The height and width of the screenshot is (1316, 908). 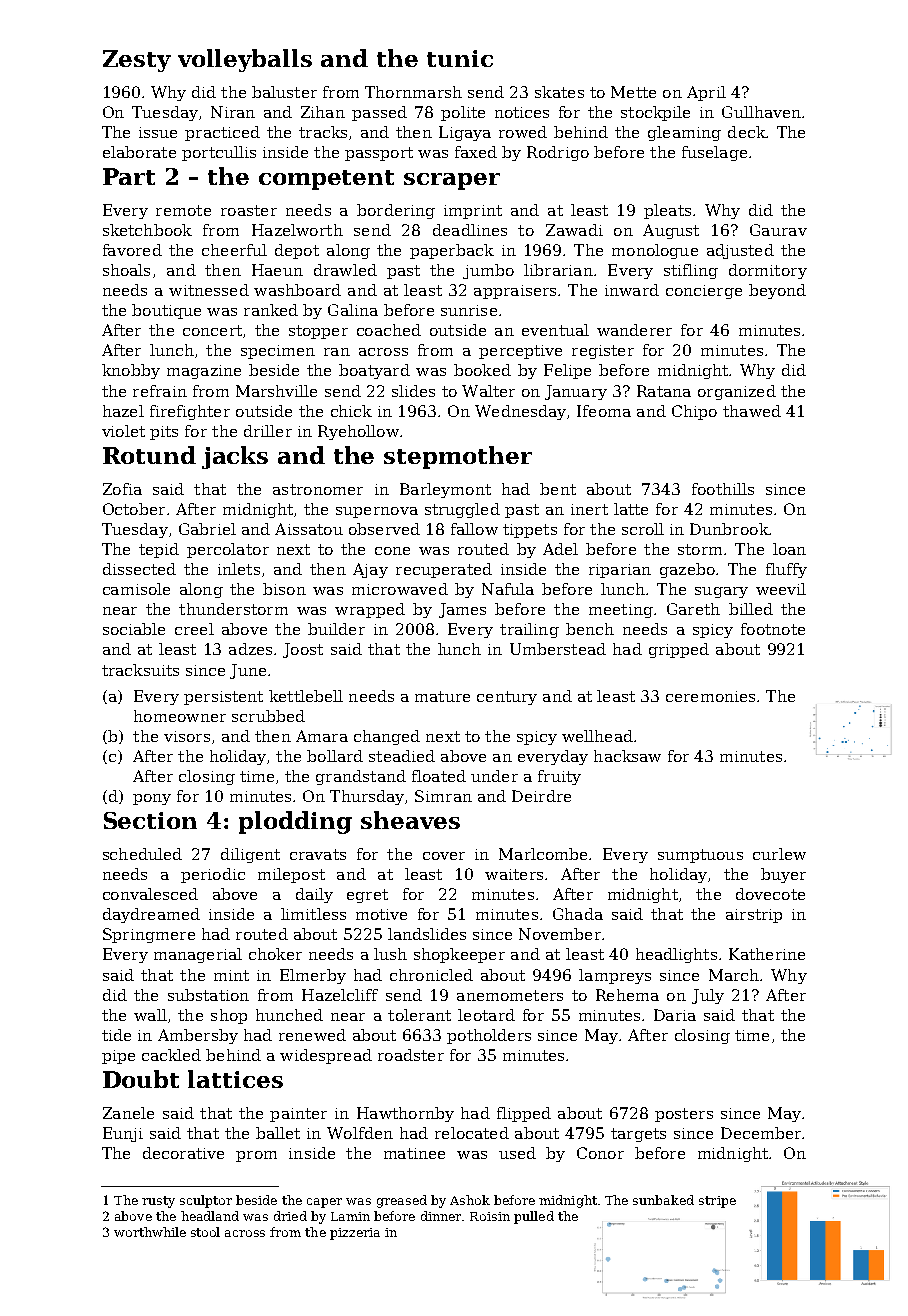 What do you see at coordinates (431, 975) in the screenshot?
I see `chronicled` at bounding box center [431, 975].
